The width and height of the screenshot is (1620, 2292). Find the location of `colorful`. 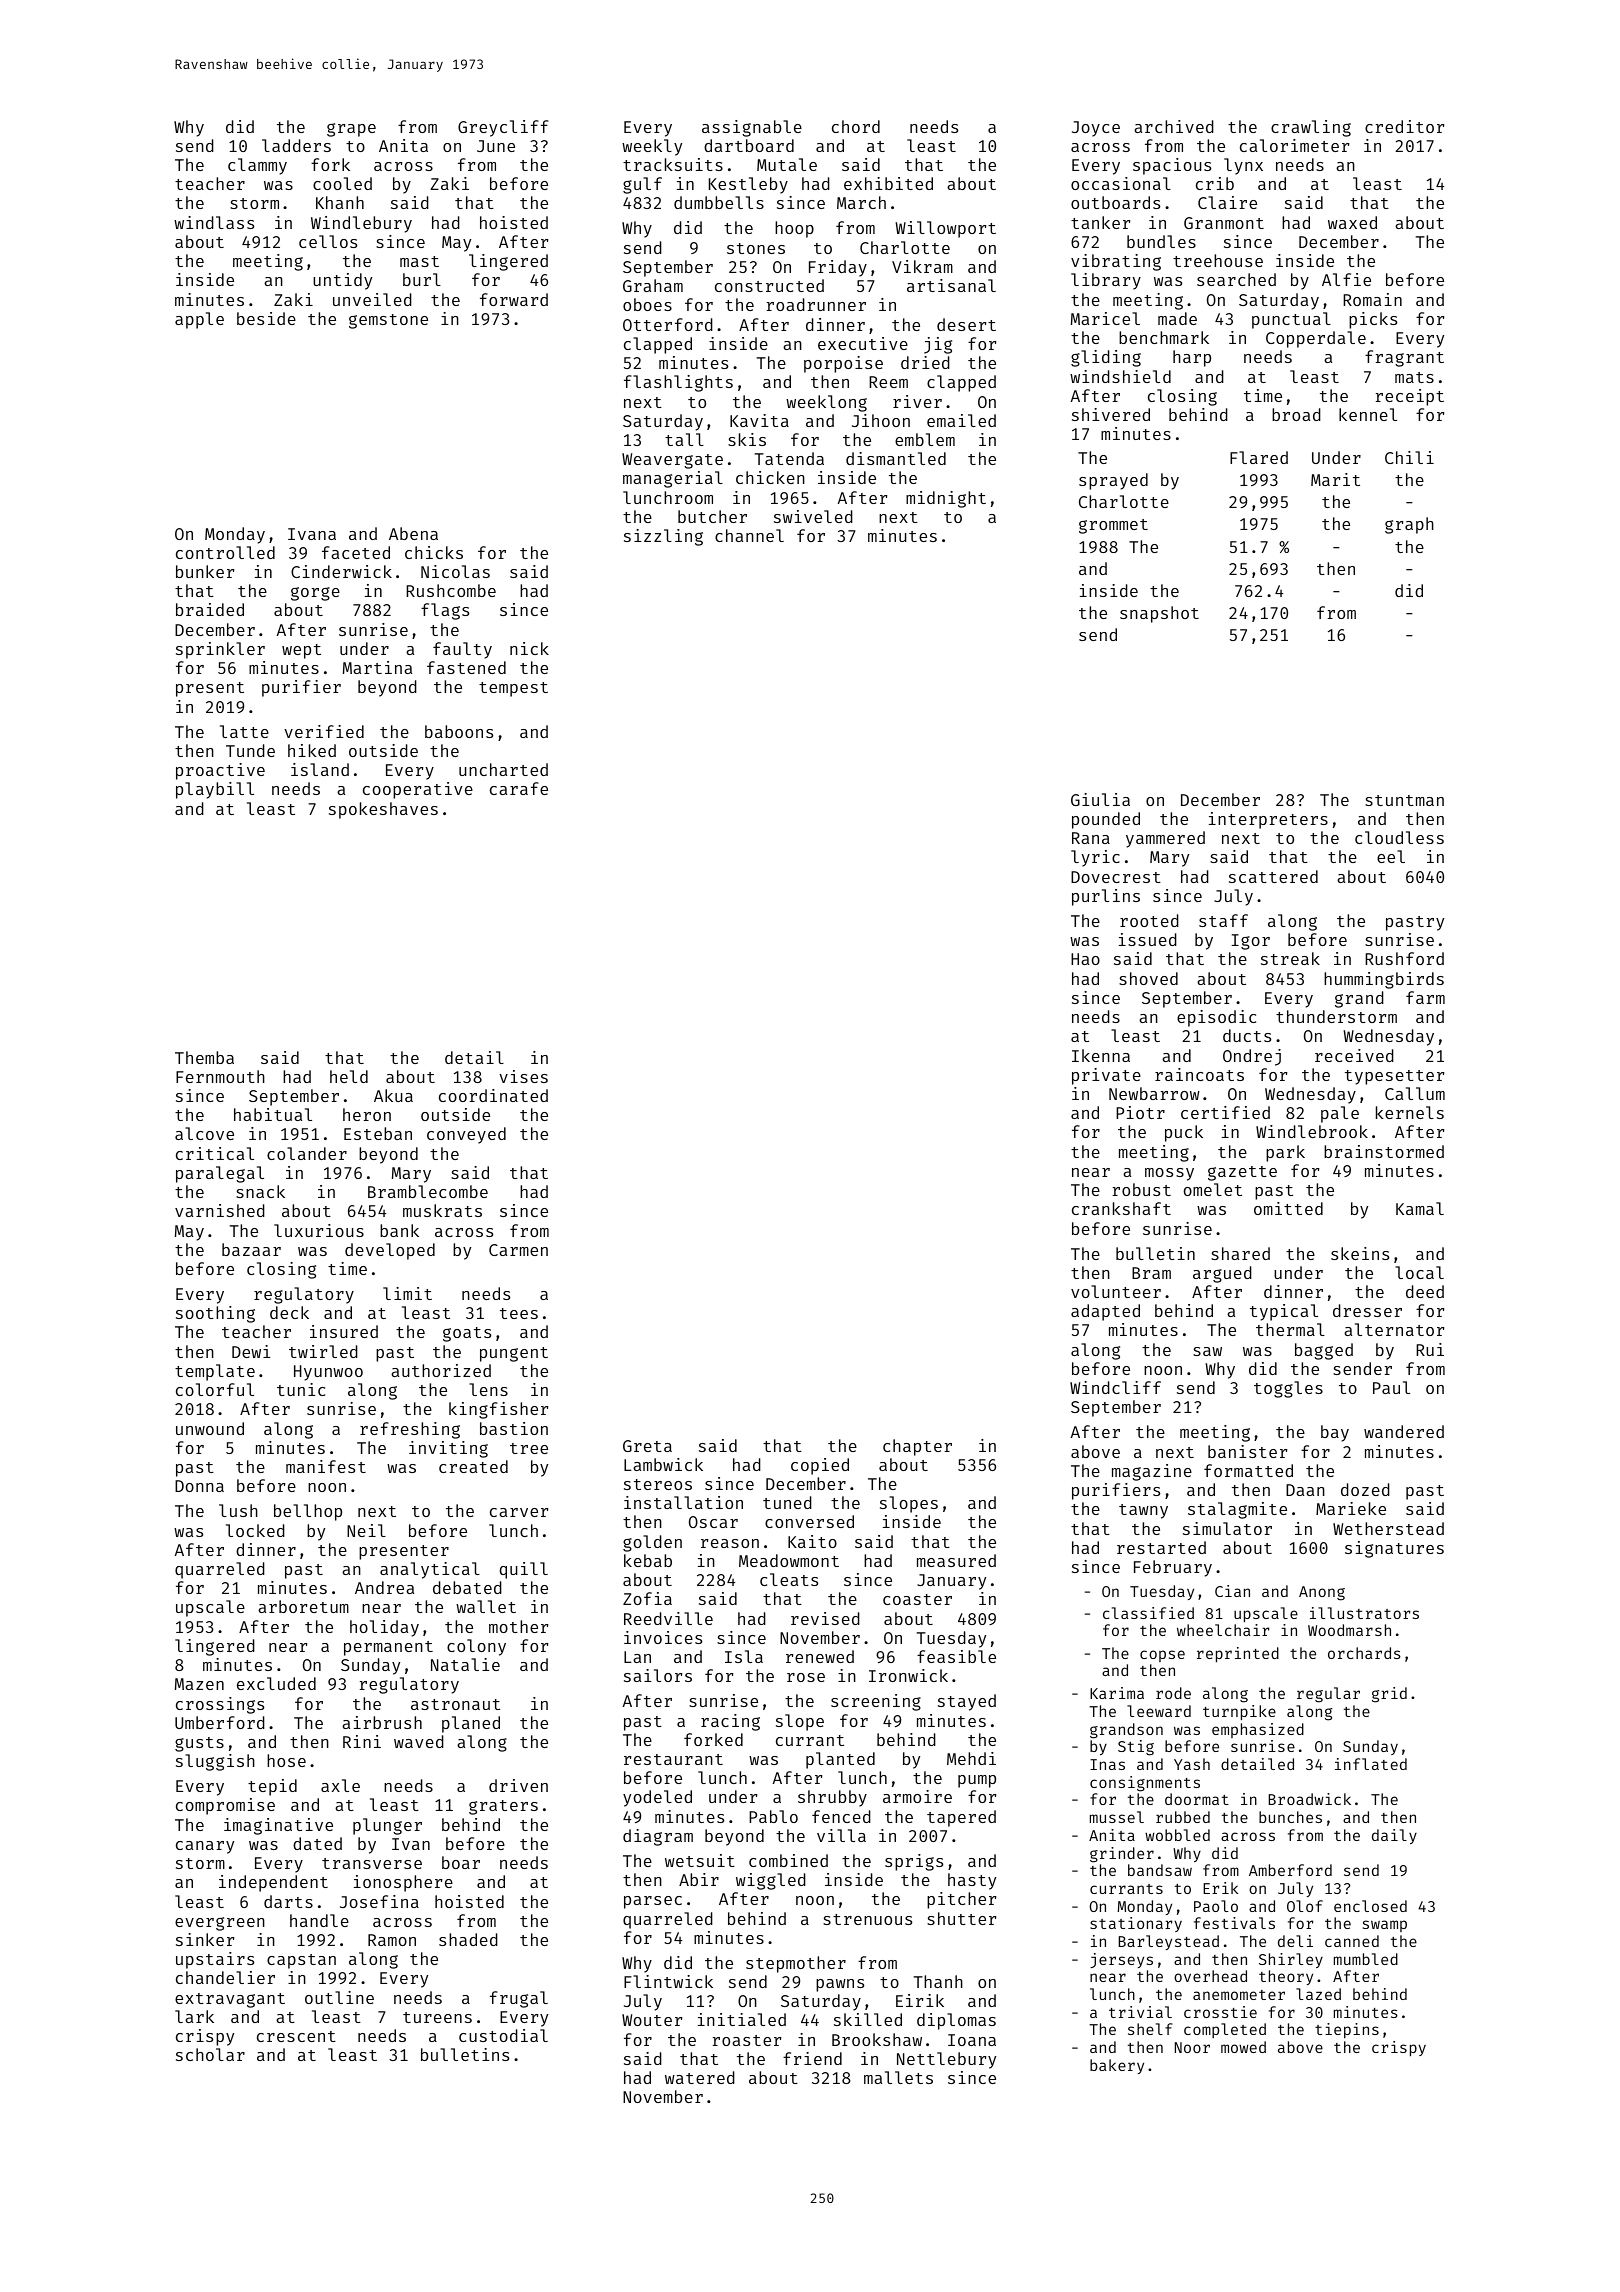

colorful is located at coordinates (215, 1389).
